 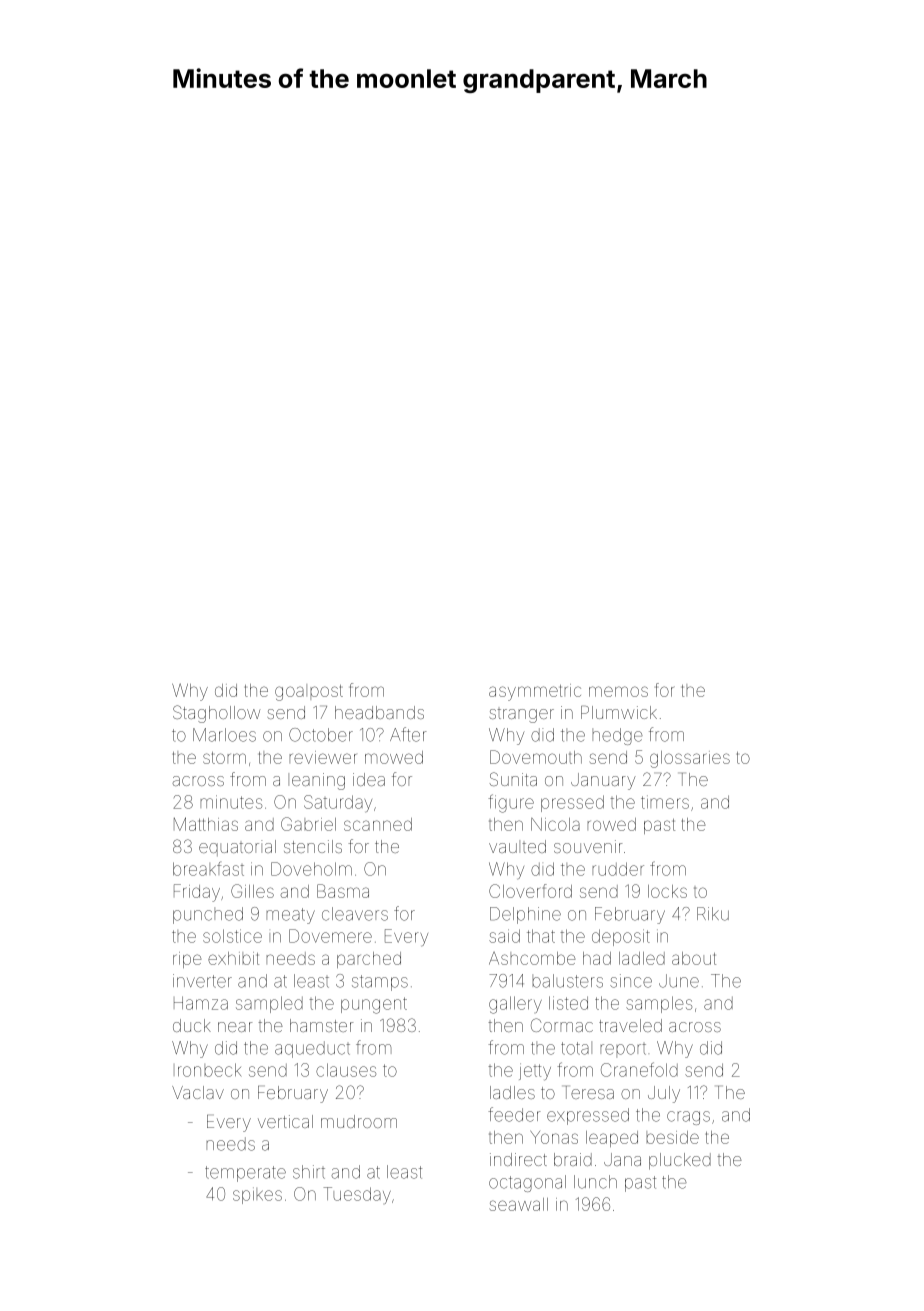 I want to click on near, so click(x=235, y=1027).
